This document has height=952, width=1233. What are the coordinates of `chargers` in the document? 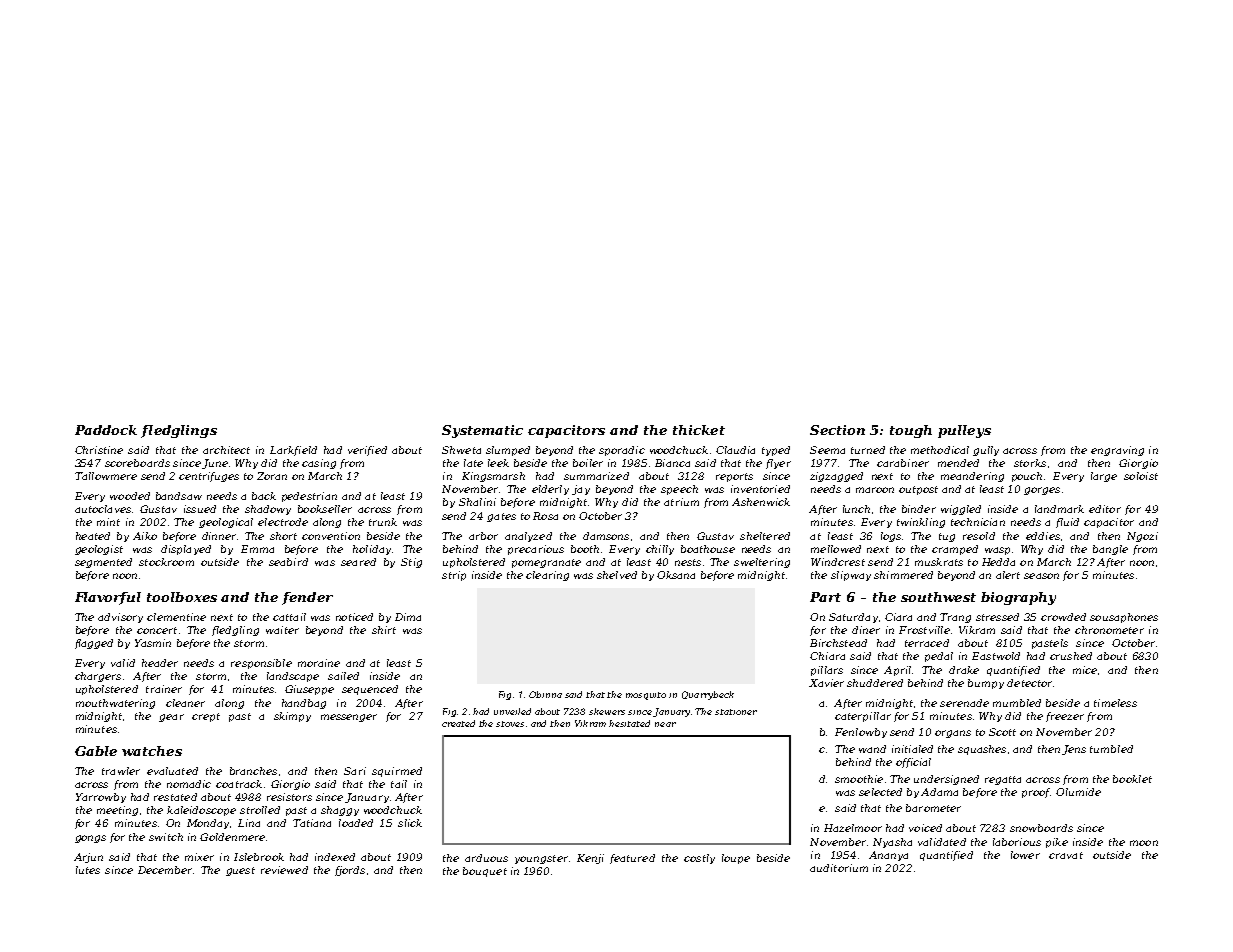 It's located at (98, 677).
